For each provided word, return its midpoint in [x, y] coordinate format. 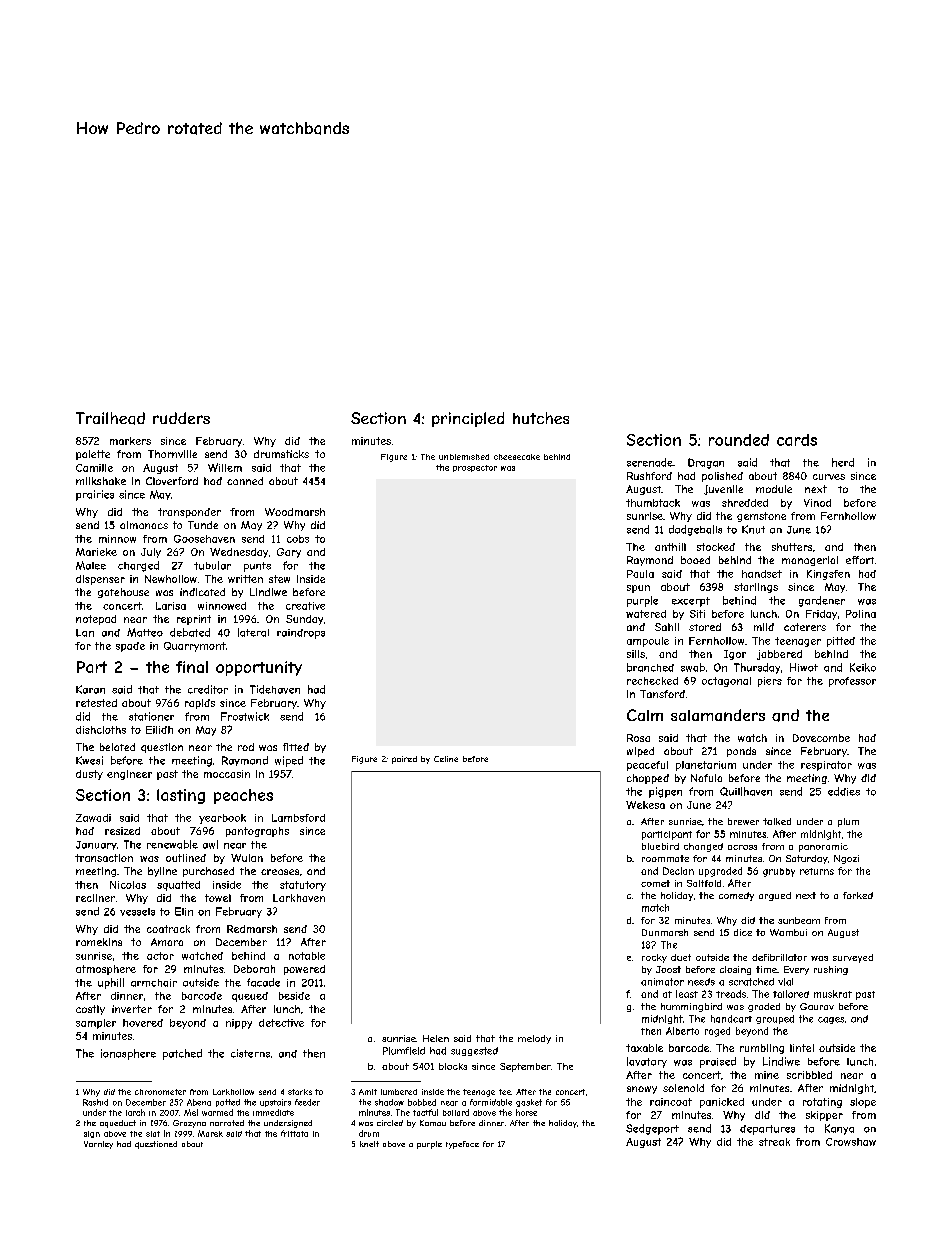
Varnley [98, 1145]
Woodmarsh [295, 512]
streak [774, 1142]
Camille [94, 468]
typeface [462, 1145]
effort [860, 560]
